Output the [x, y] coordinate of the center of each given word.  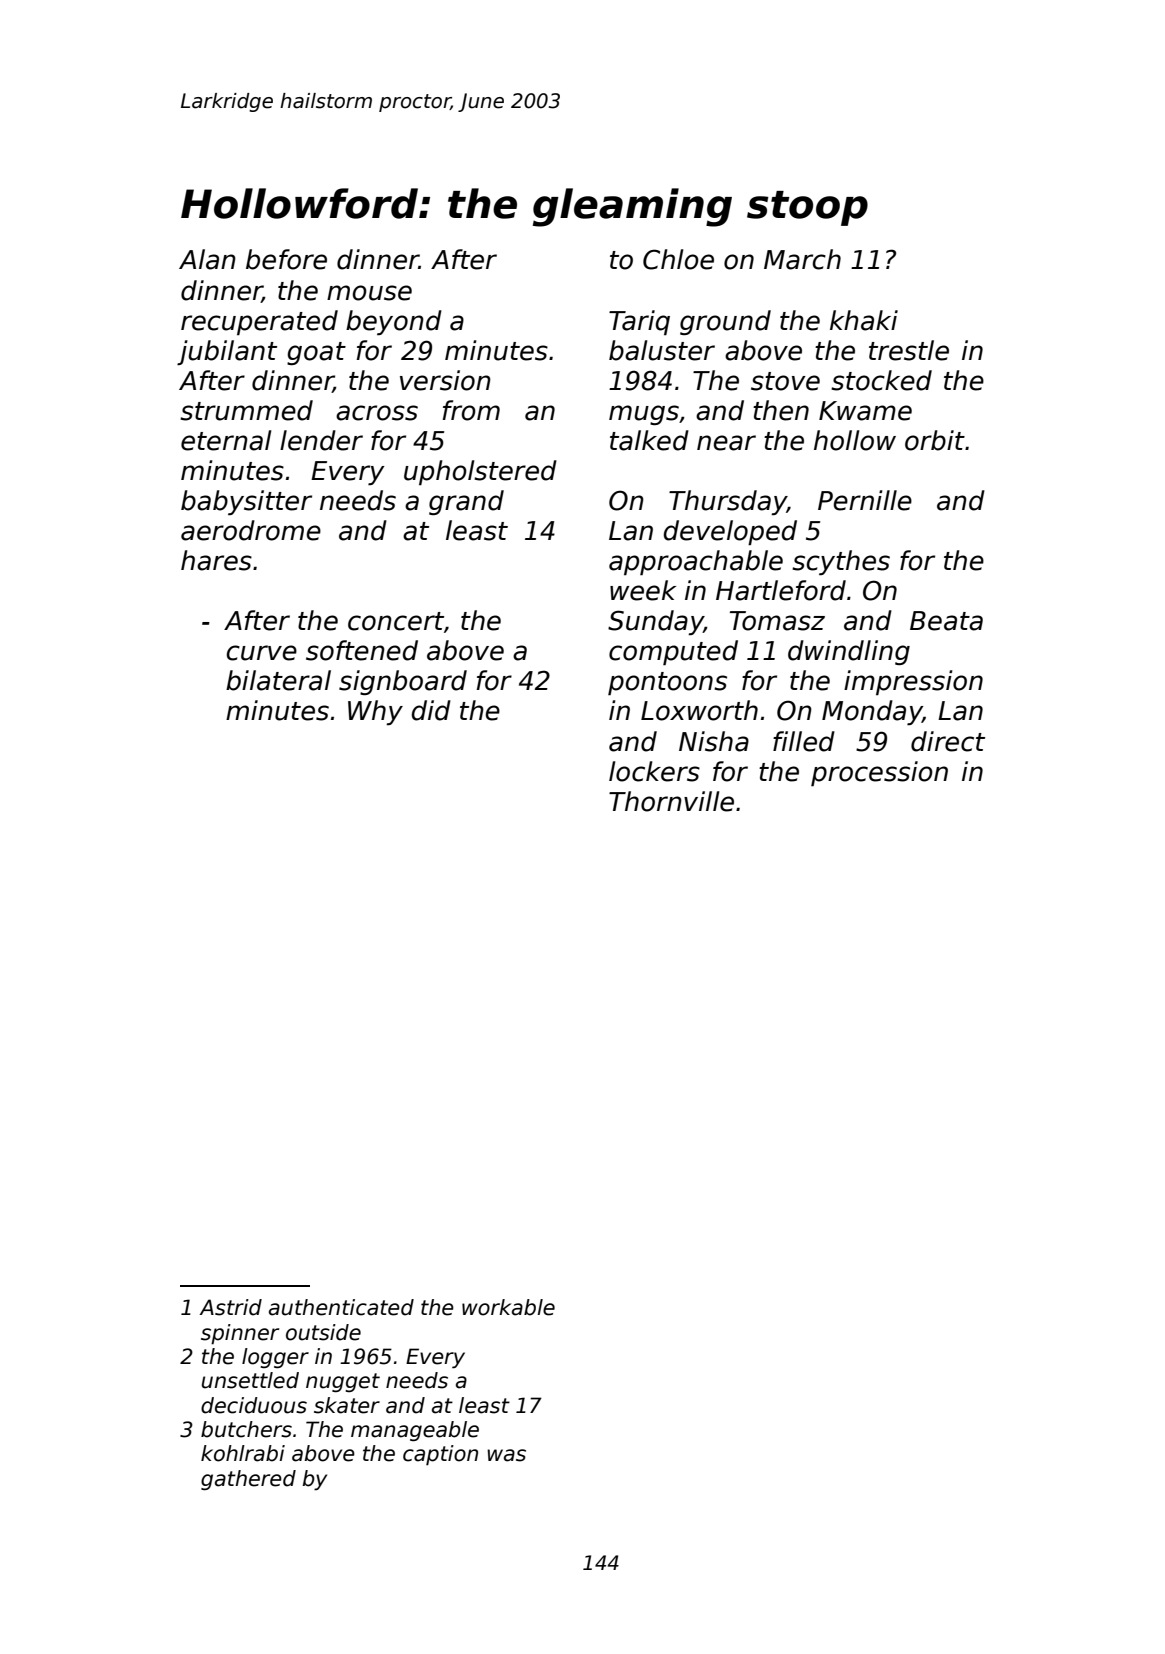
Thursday [728, 502]
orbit [935, 440]
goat [316, 353]
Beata [946, 621]
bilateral [278, 680]
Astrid [230, 1307]
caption [440, 1455]
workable [508, 1307]
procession [879, 773]
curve [262, 653]
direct [948, 741]
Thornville [671, 801]
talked [649, 440]
